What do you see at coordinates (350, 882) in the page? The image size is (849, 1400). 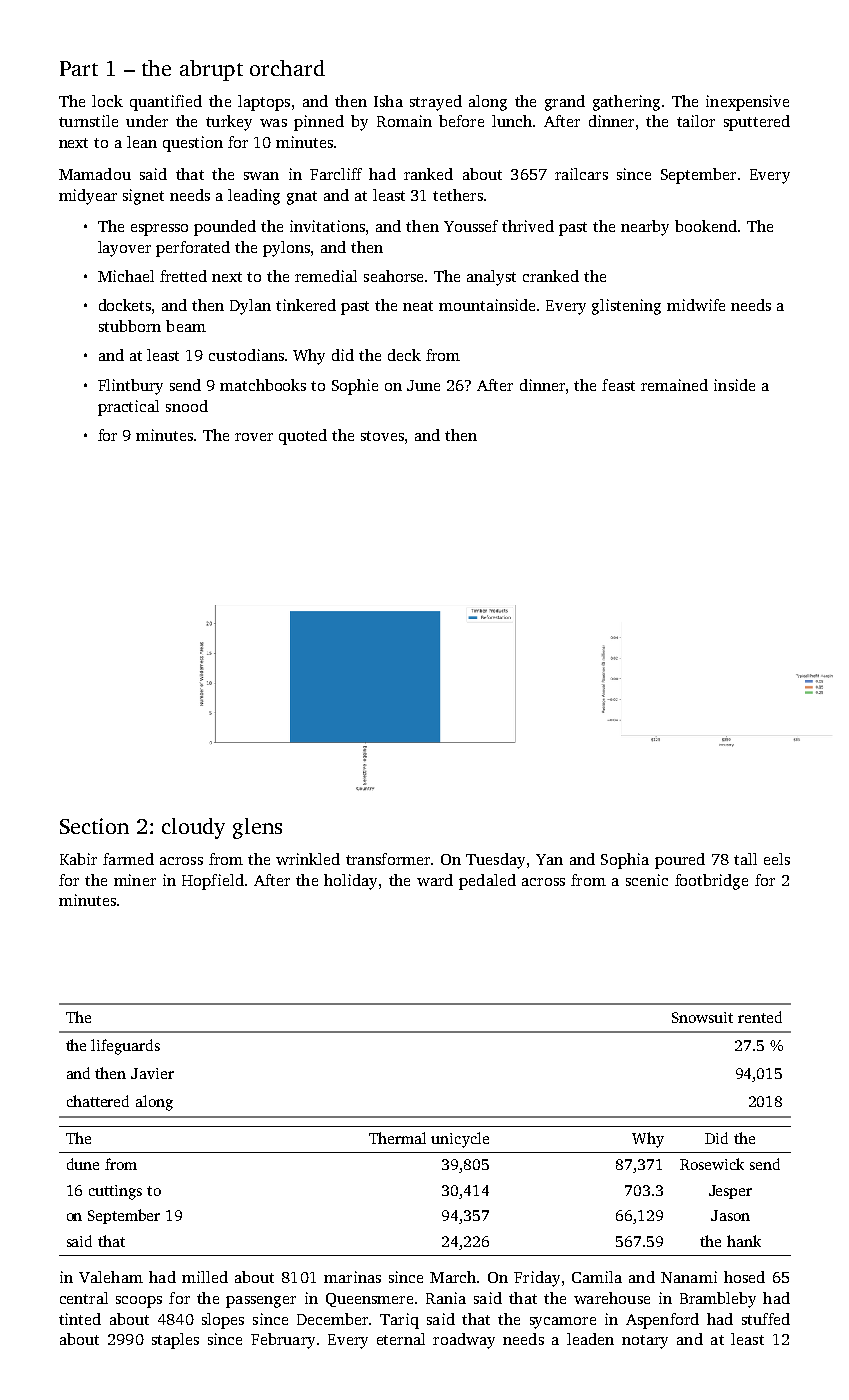 I see `holiday` at bounding box center [350, 882].
